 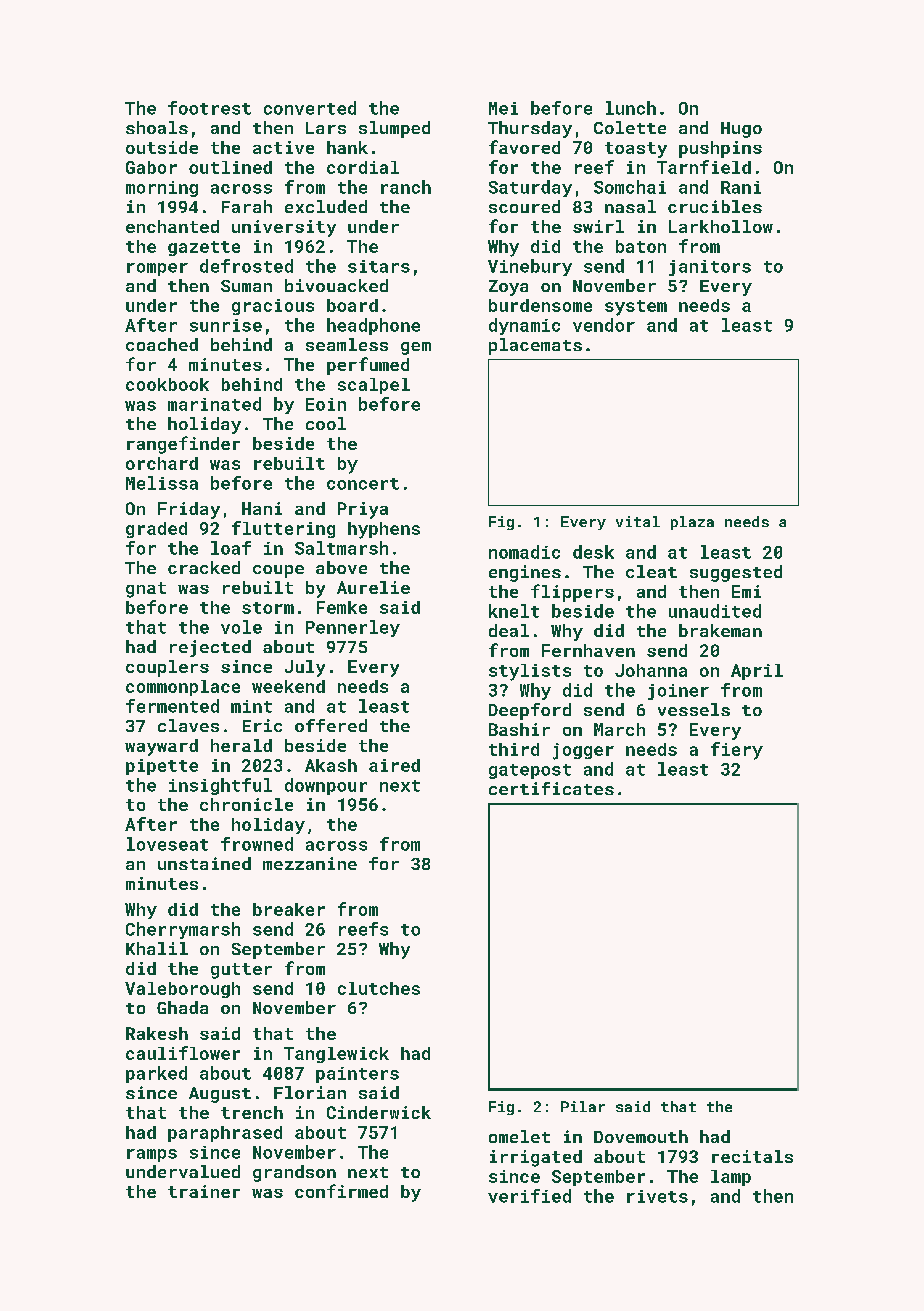 What do you see at coordinates (310, 108) in the screenshot?
I see `converted` at bounding box center [310, 108].
